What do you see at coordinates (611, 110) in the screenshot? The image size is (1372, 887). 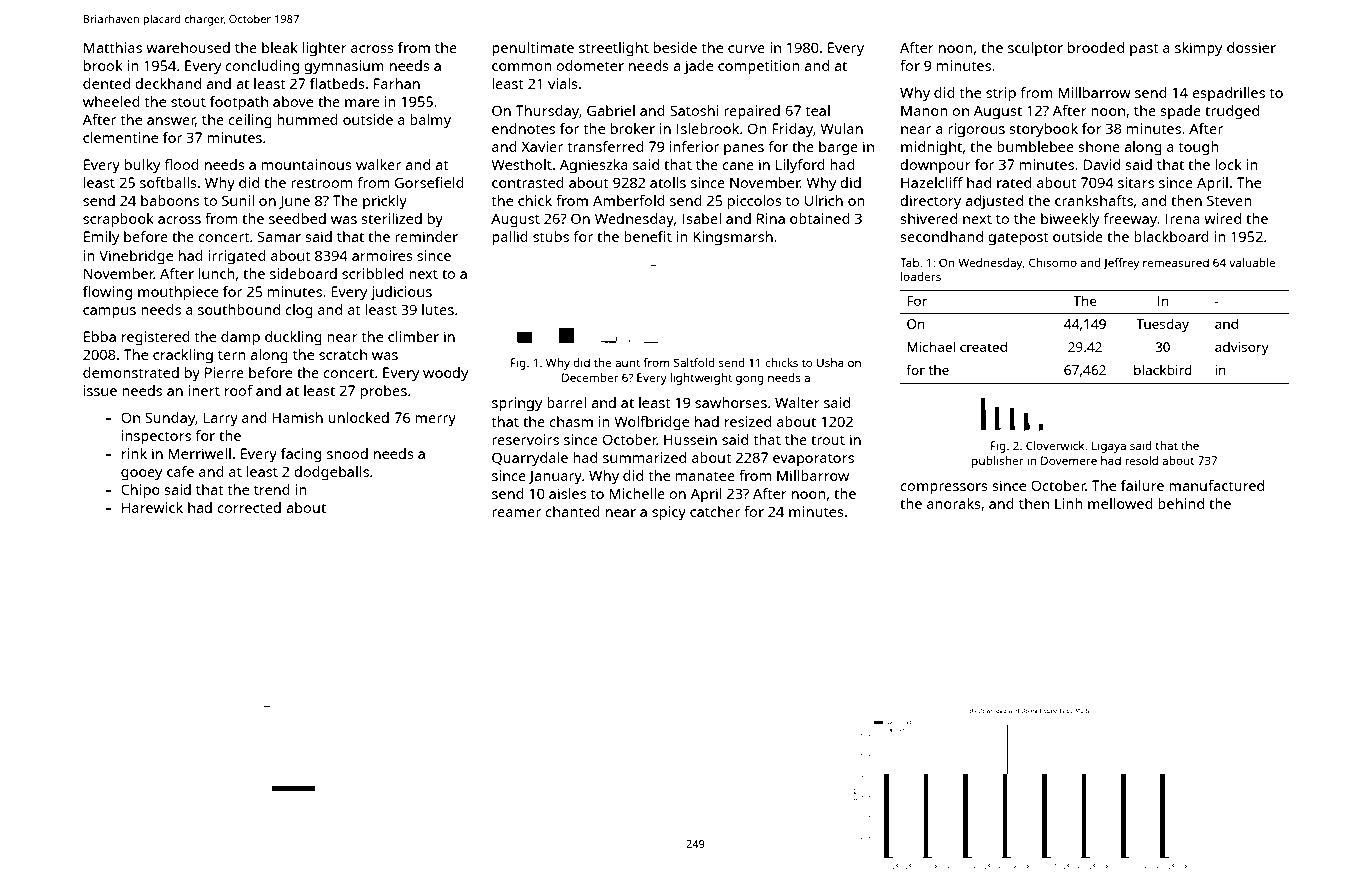 I see `Gabriel` at bounding box center [611, 110].
